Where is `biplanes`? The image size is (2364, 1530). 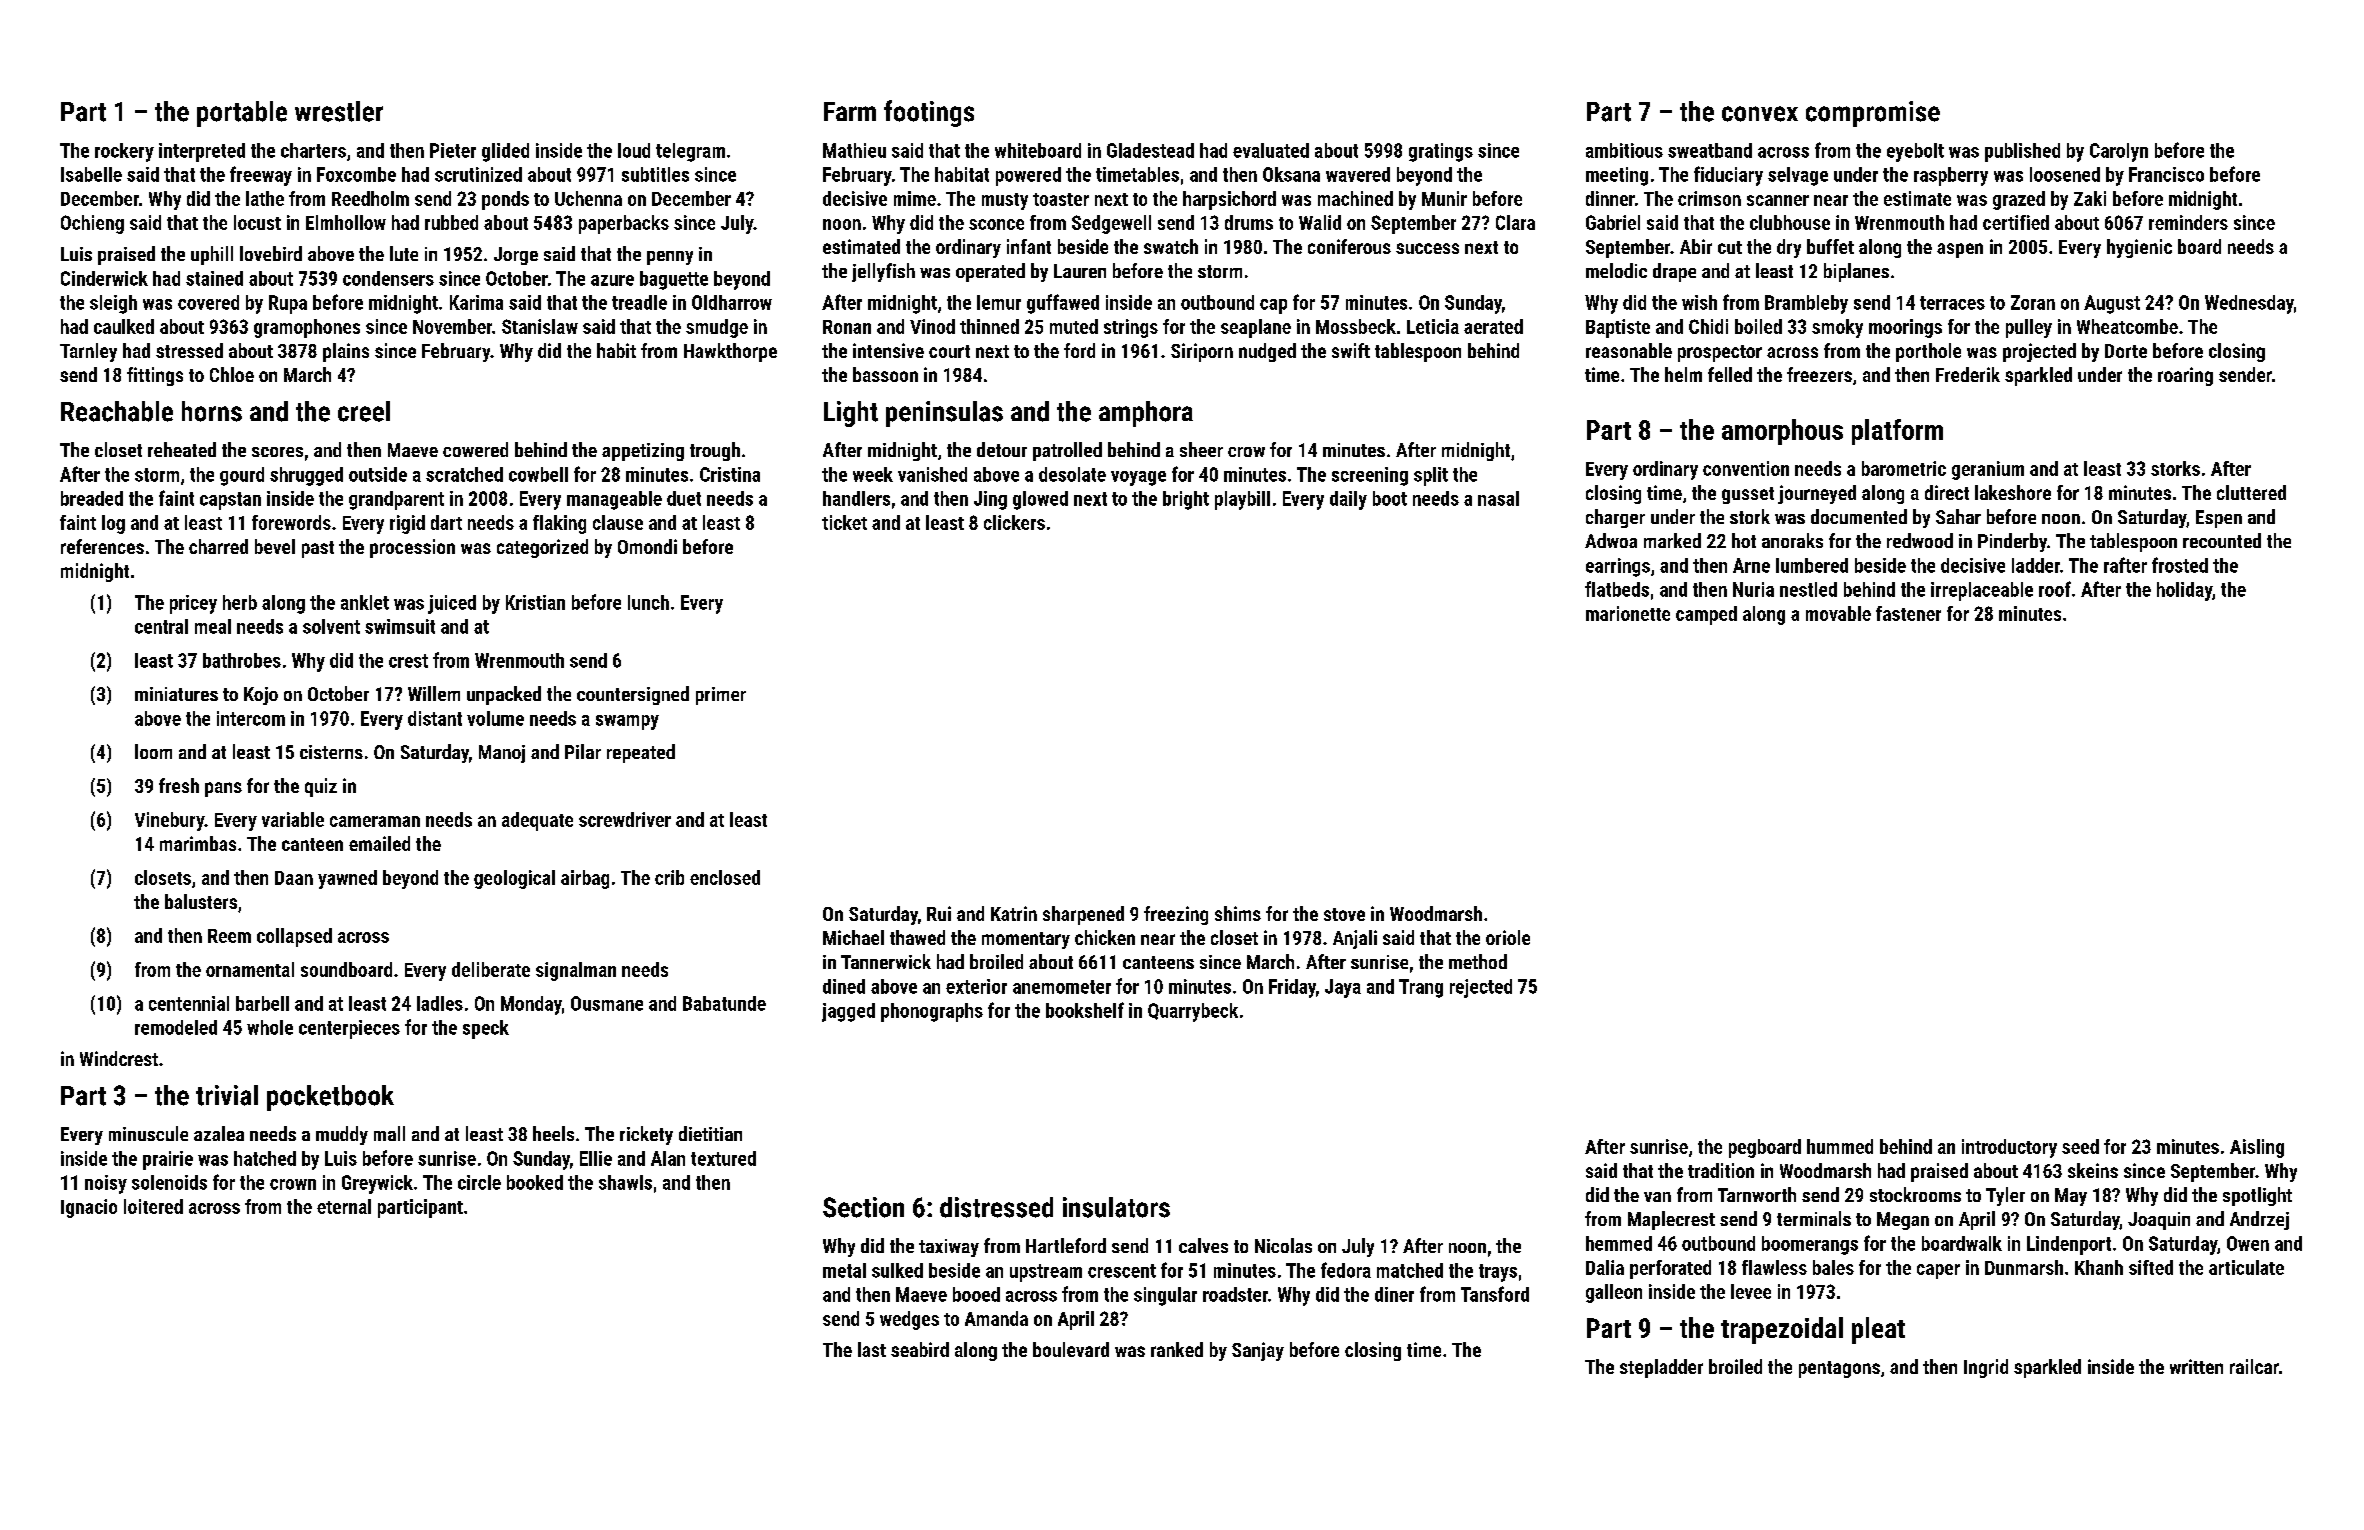 biplanes is located at coordinates (1856, 272).
